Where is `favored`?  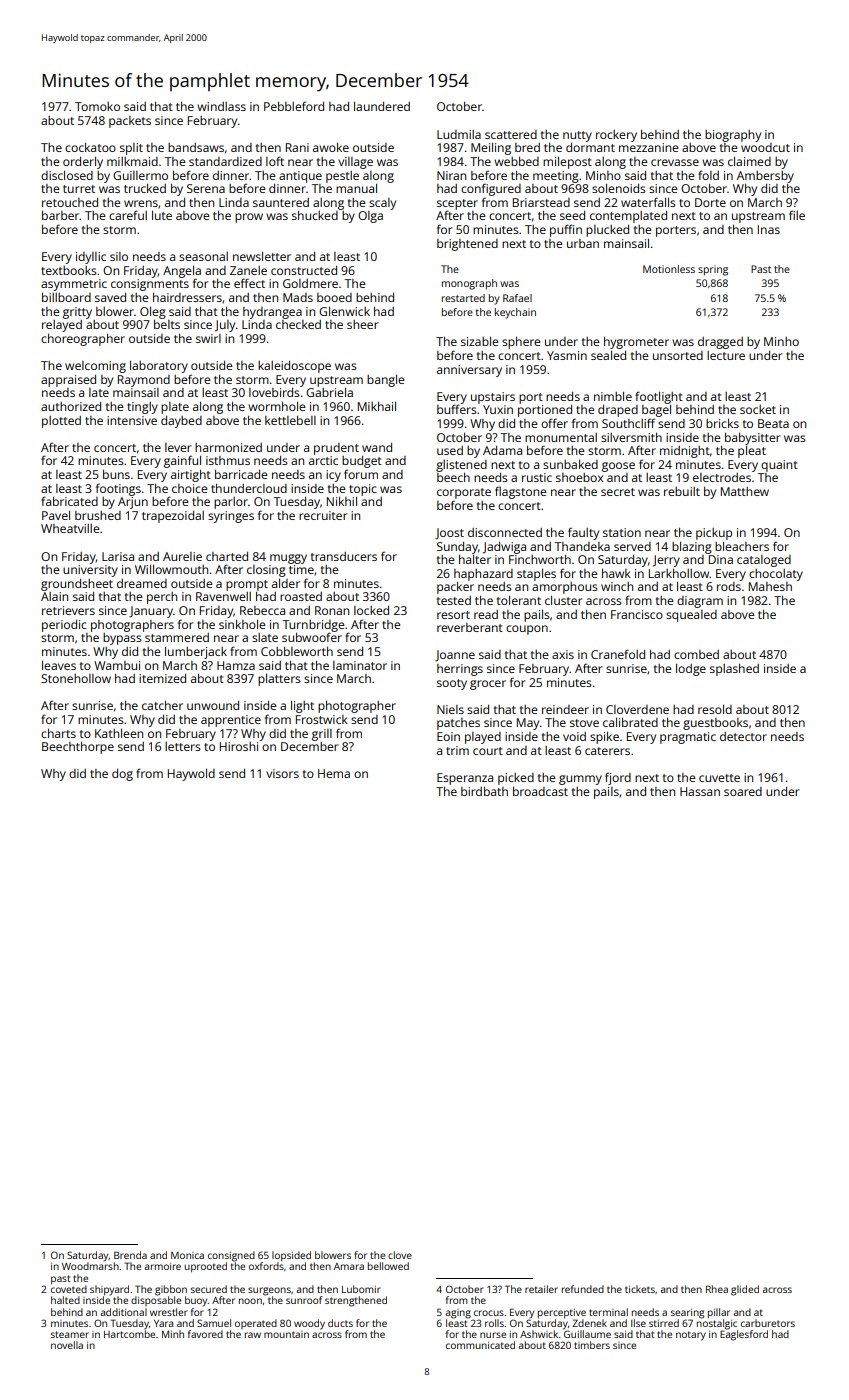
favored is located at coordinates (205, 1334).
